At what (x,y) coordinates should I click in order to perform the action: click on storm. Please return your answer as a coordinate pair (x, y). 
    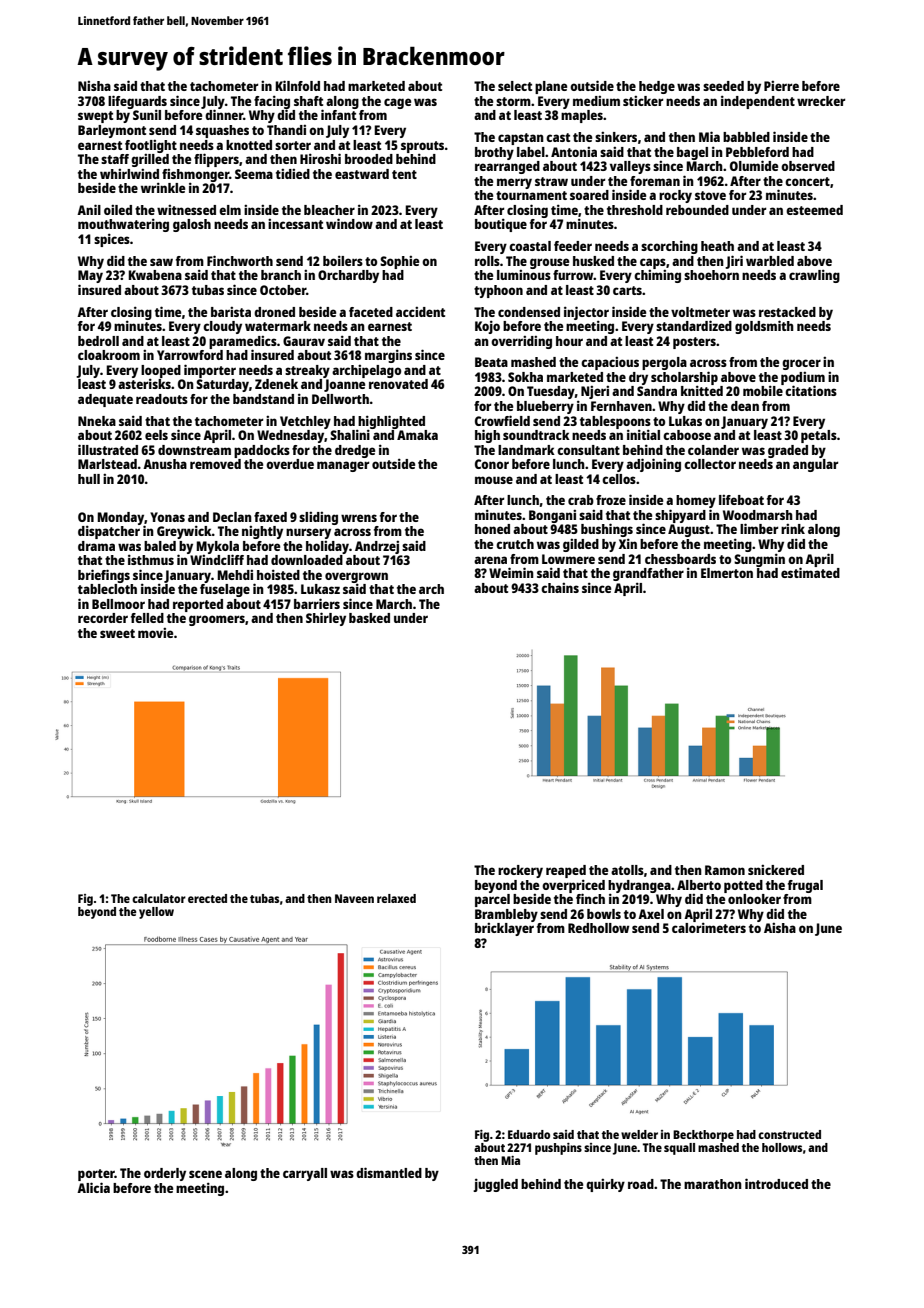
    Looking at the image, I should click on (513, 101).
